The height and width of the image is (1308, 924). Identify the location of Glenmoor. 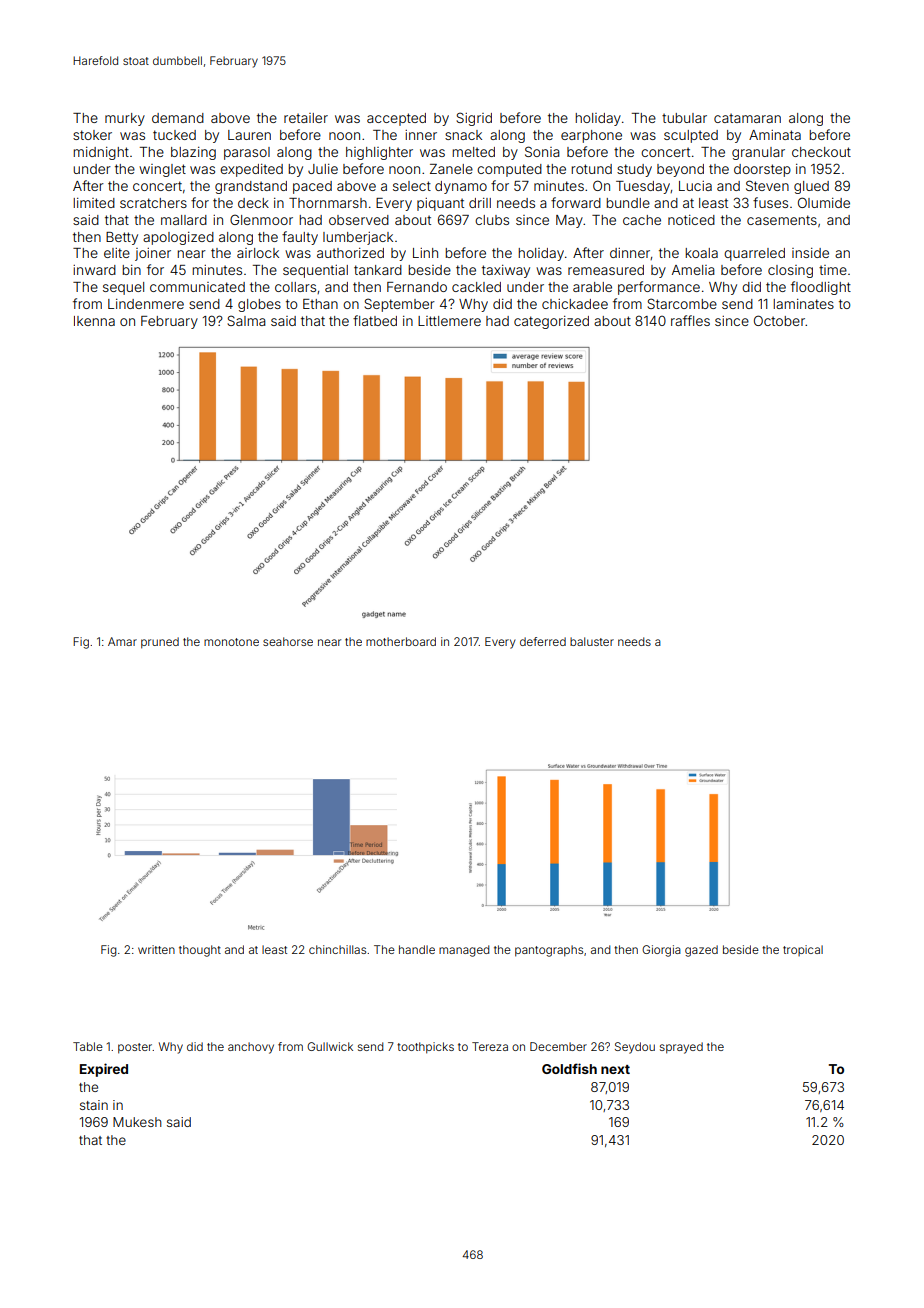
(261, 219).
